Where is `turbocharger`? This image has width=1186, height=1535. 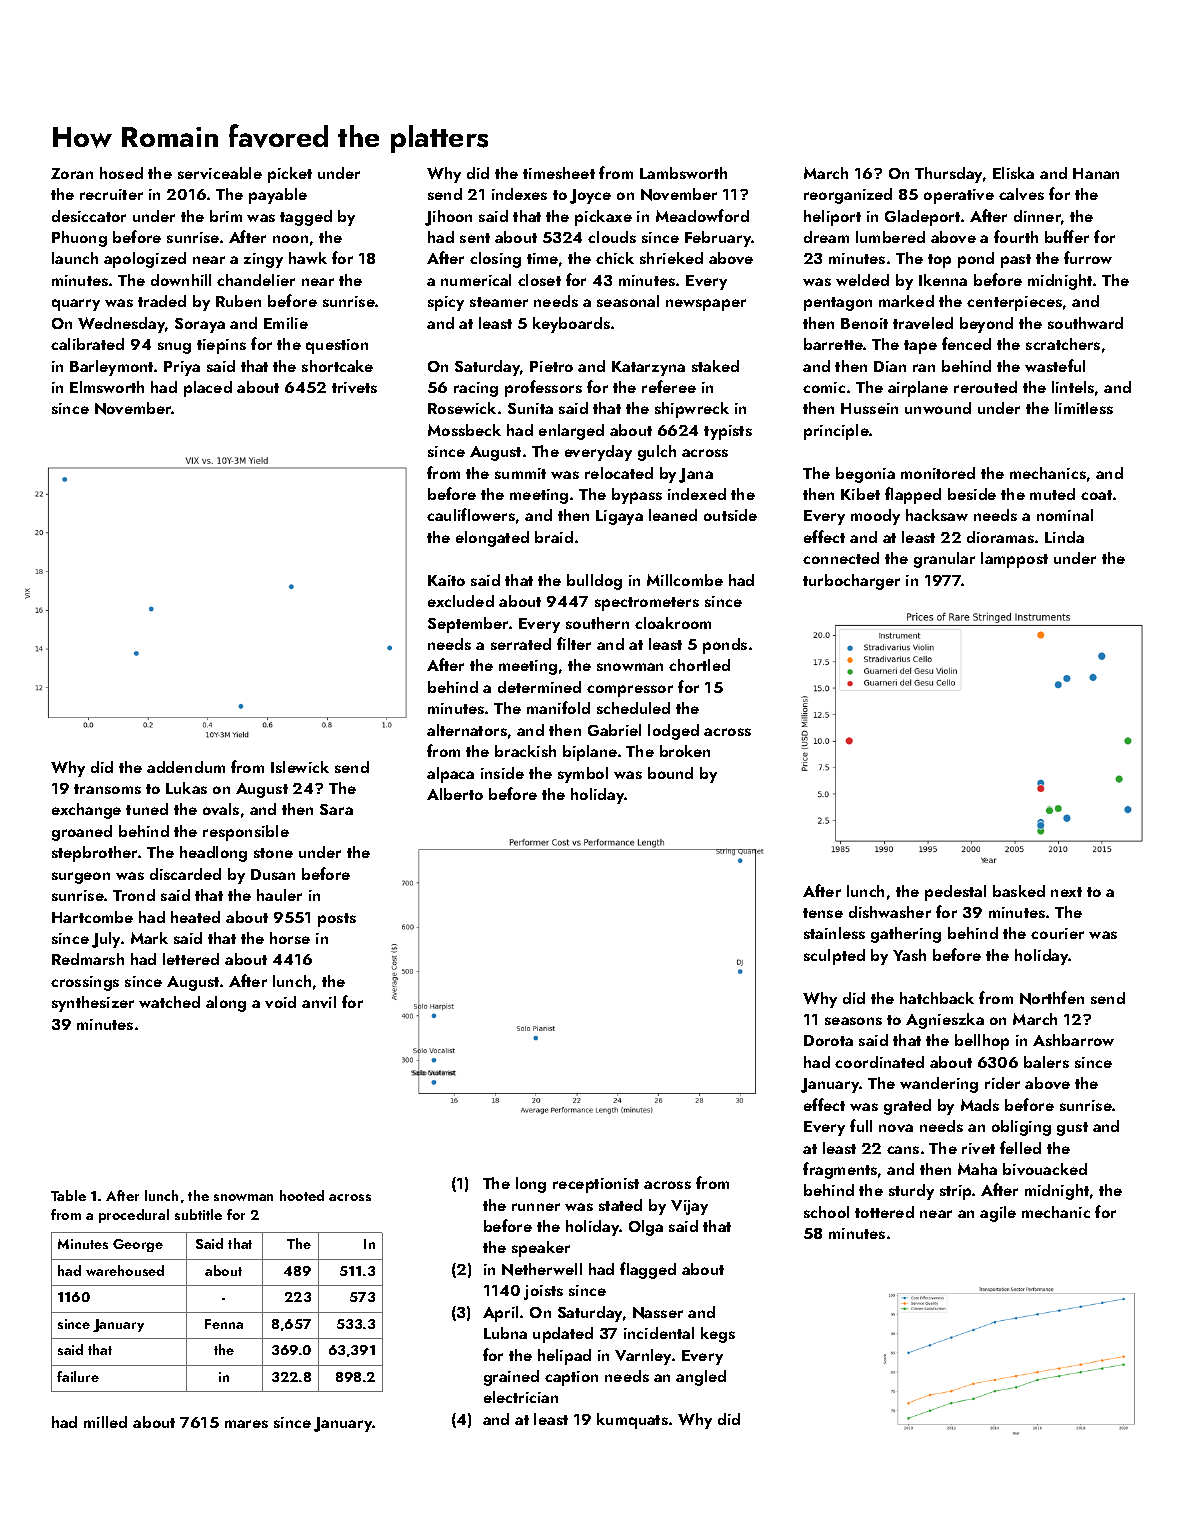 turbocharger is located at coordinates (851, 582).
